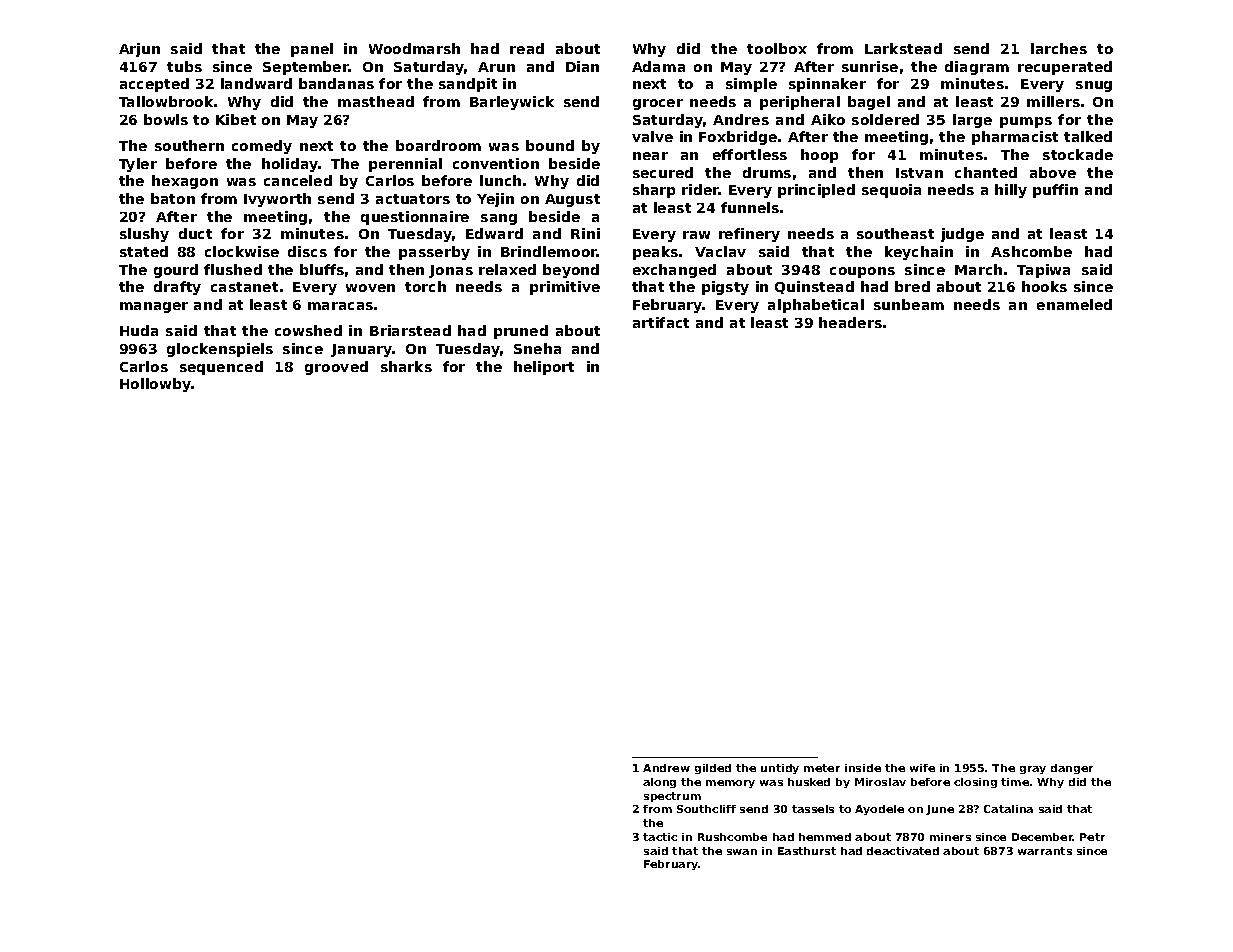  Describe the element at coordinates (977, 68) in the screenshot. I see `diagram` at that location.
